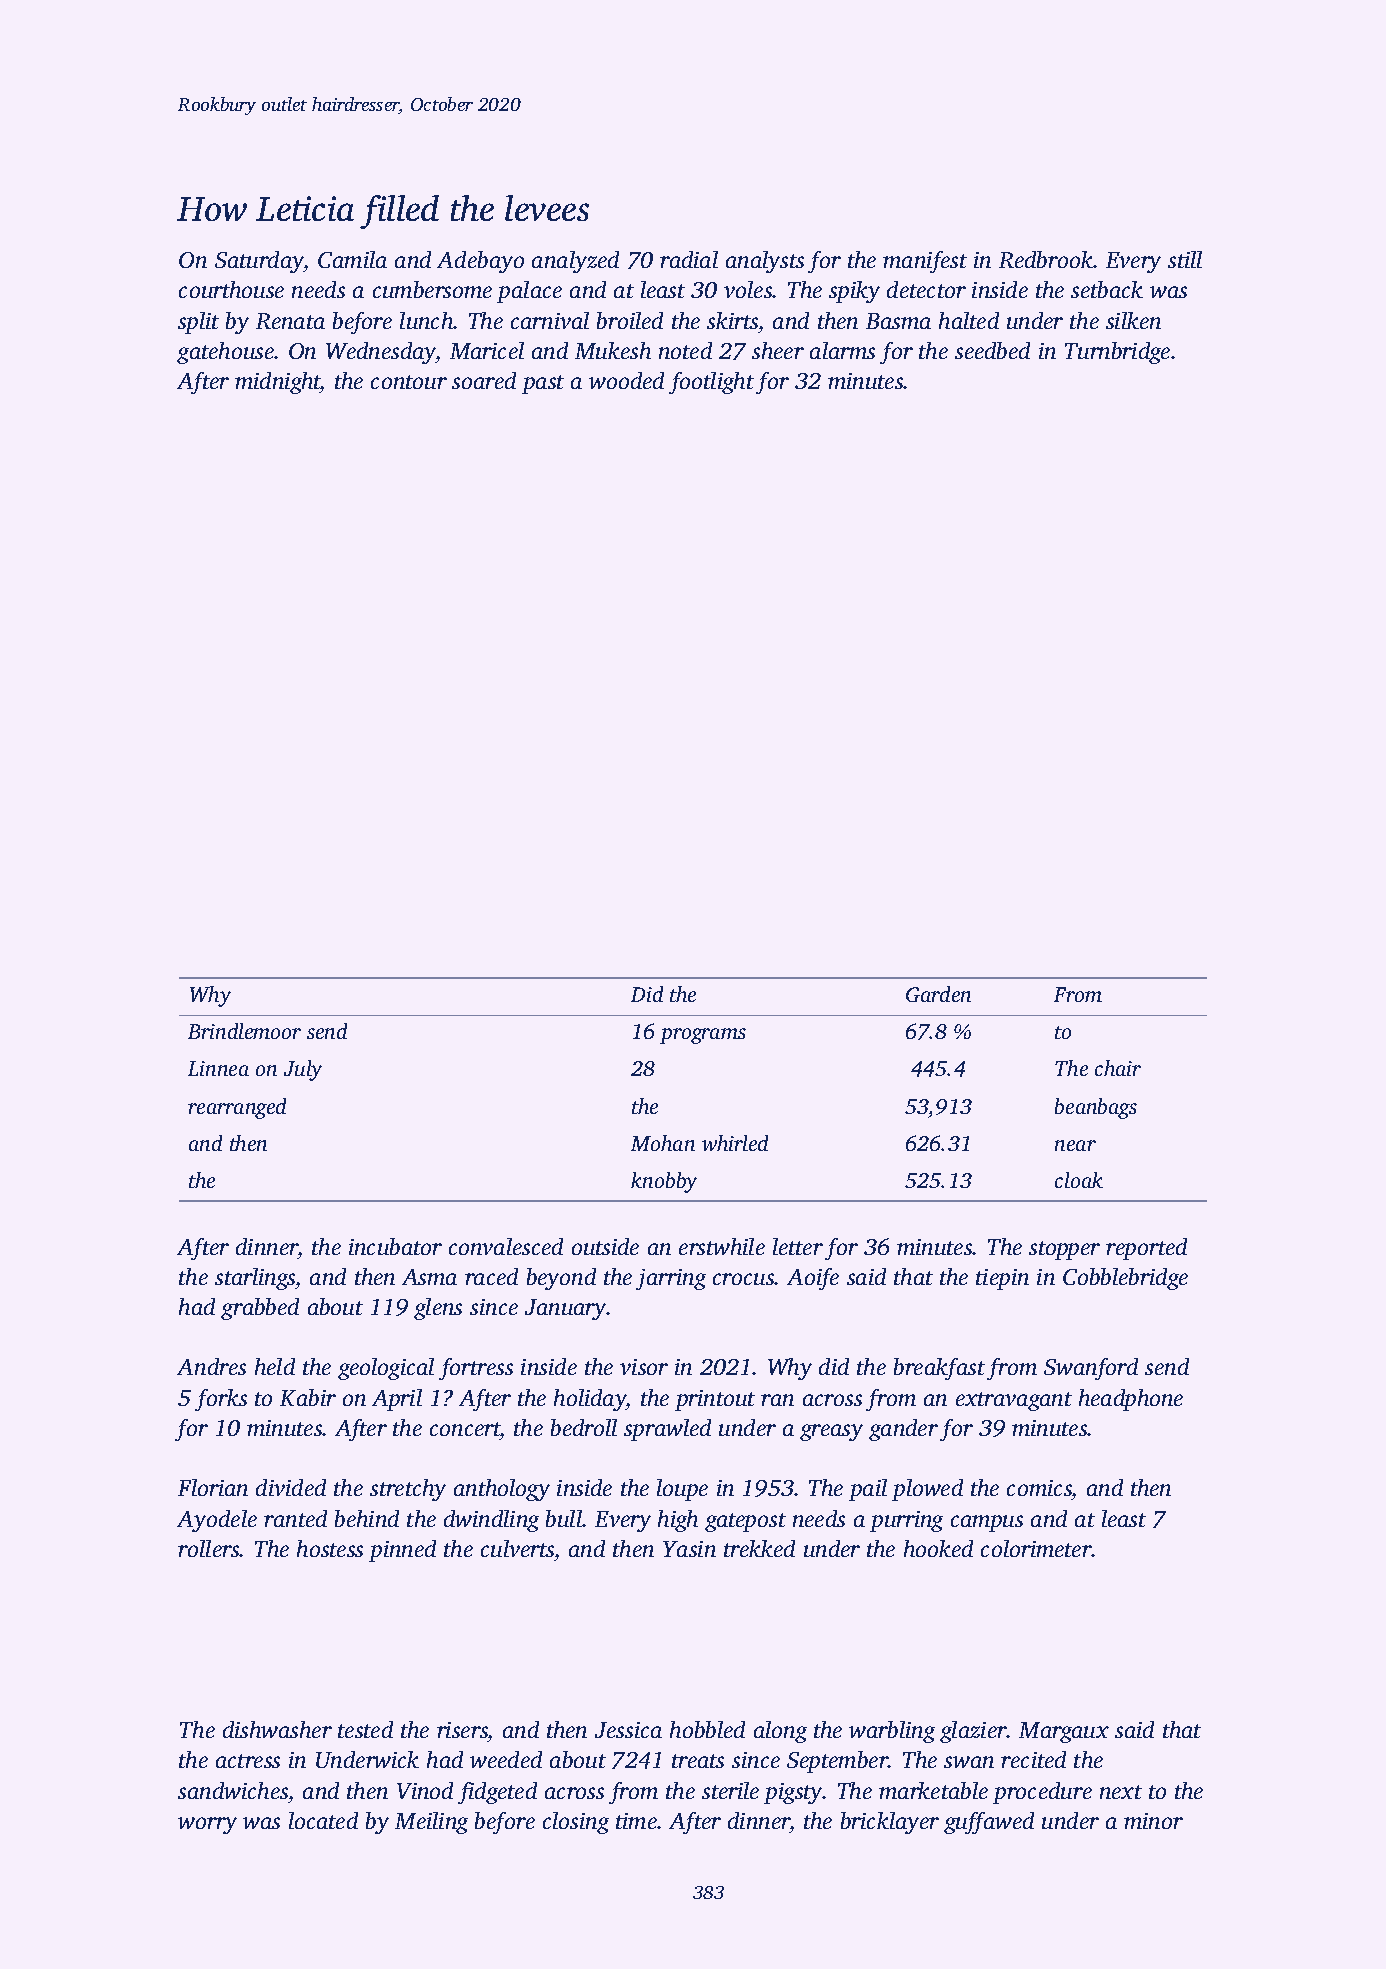  I want to click on setback, so click(1107, 289).
